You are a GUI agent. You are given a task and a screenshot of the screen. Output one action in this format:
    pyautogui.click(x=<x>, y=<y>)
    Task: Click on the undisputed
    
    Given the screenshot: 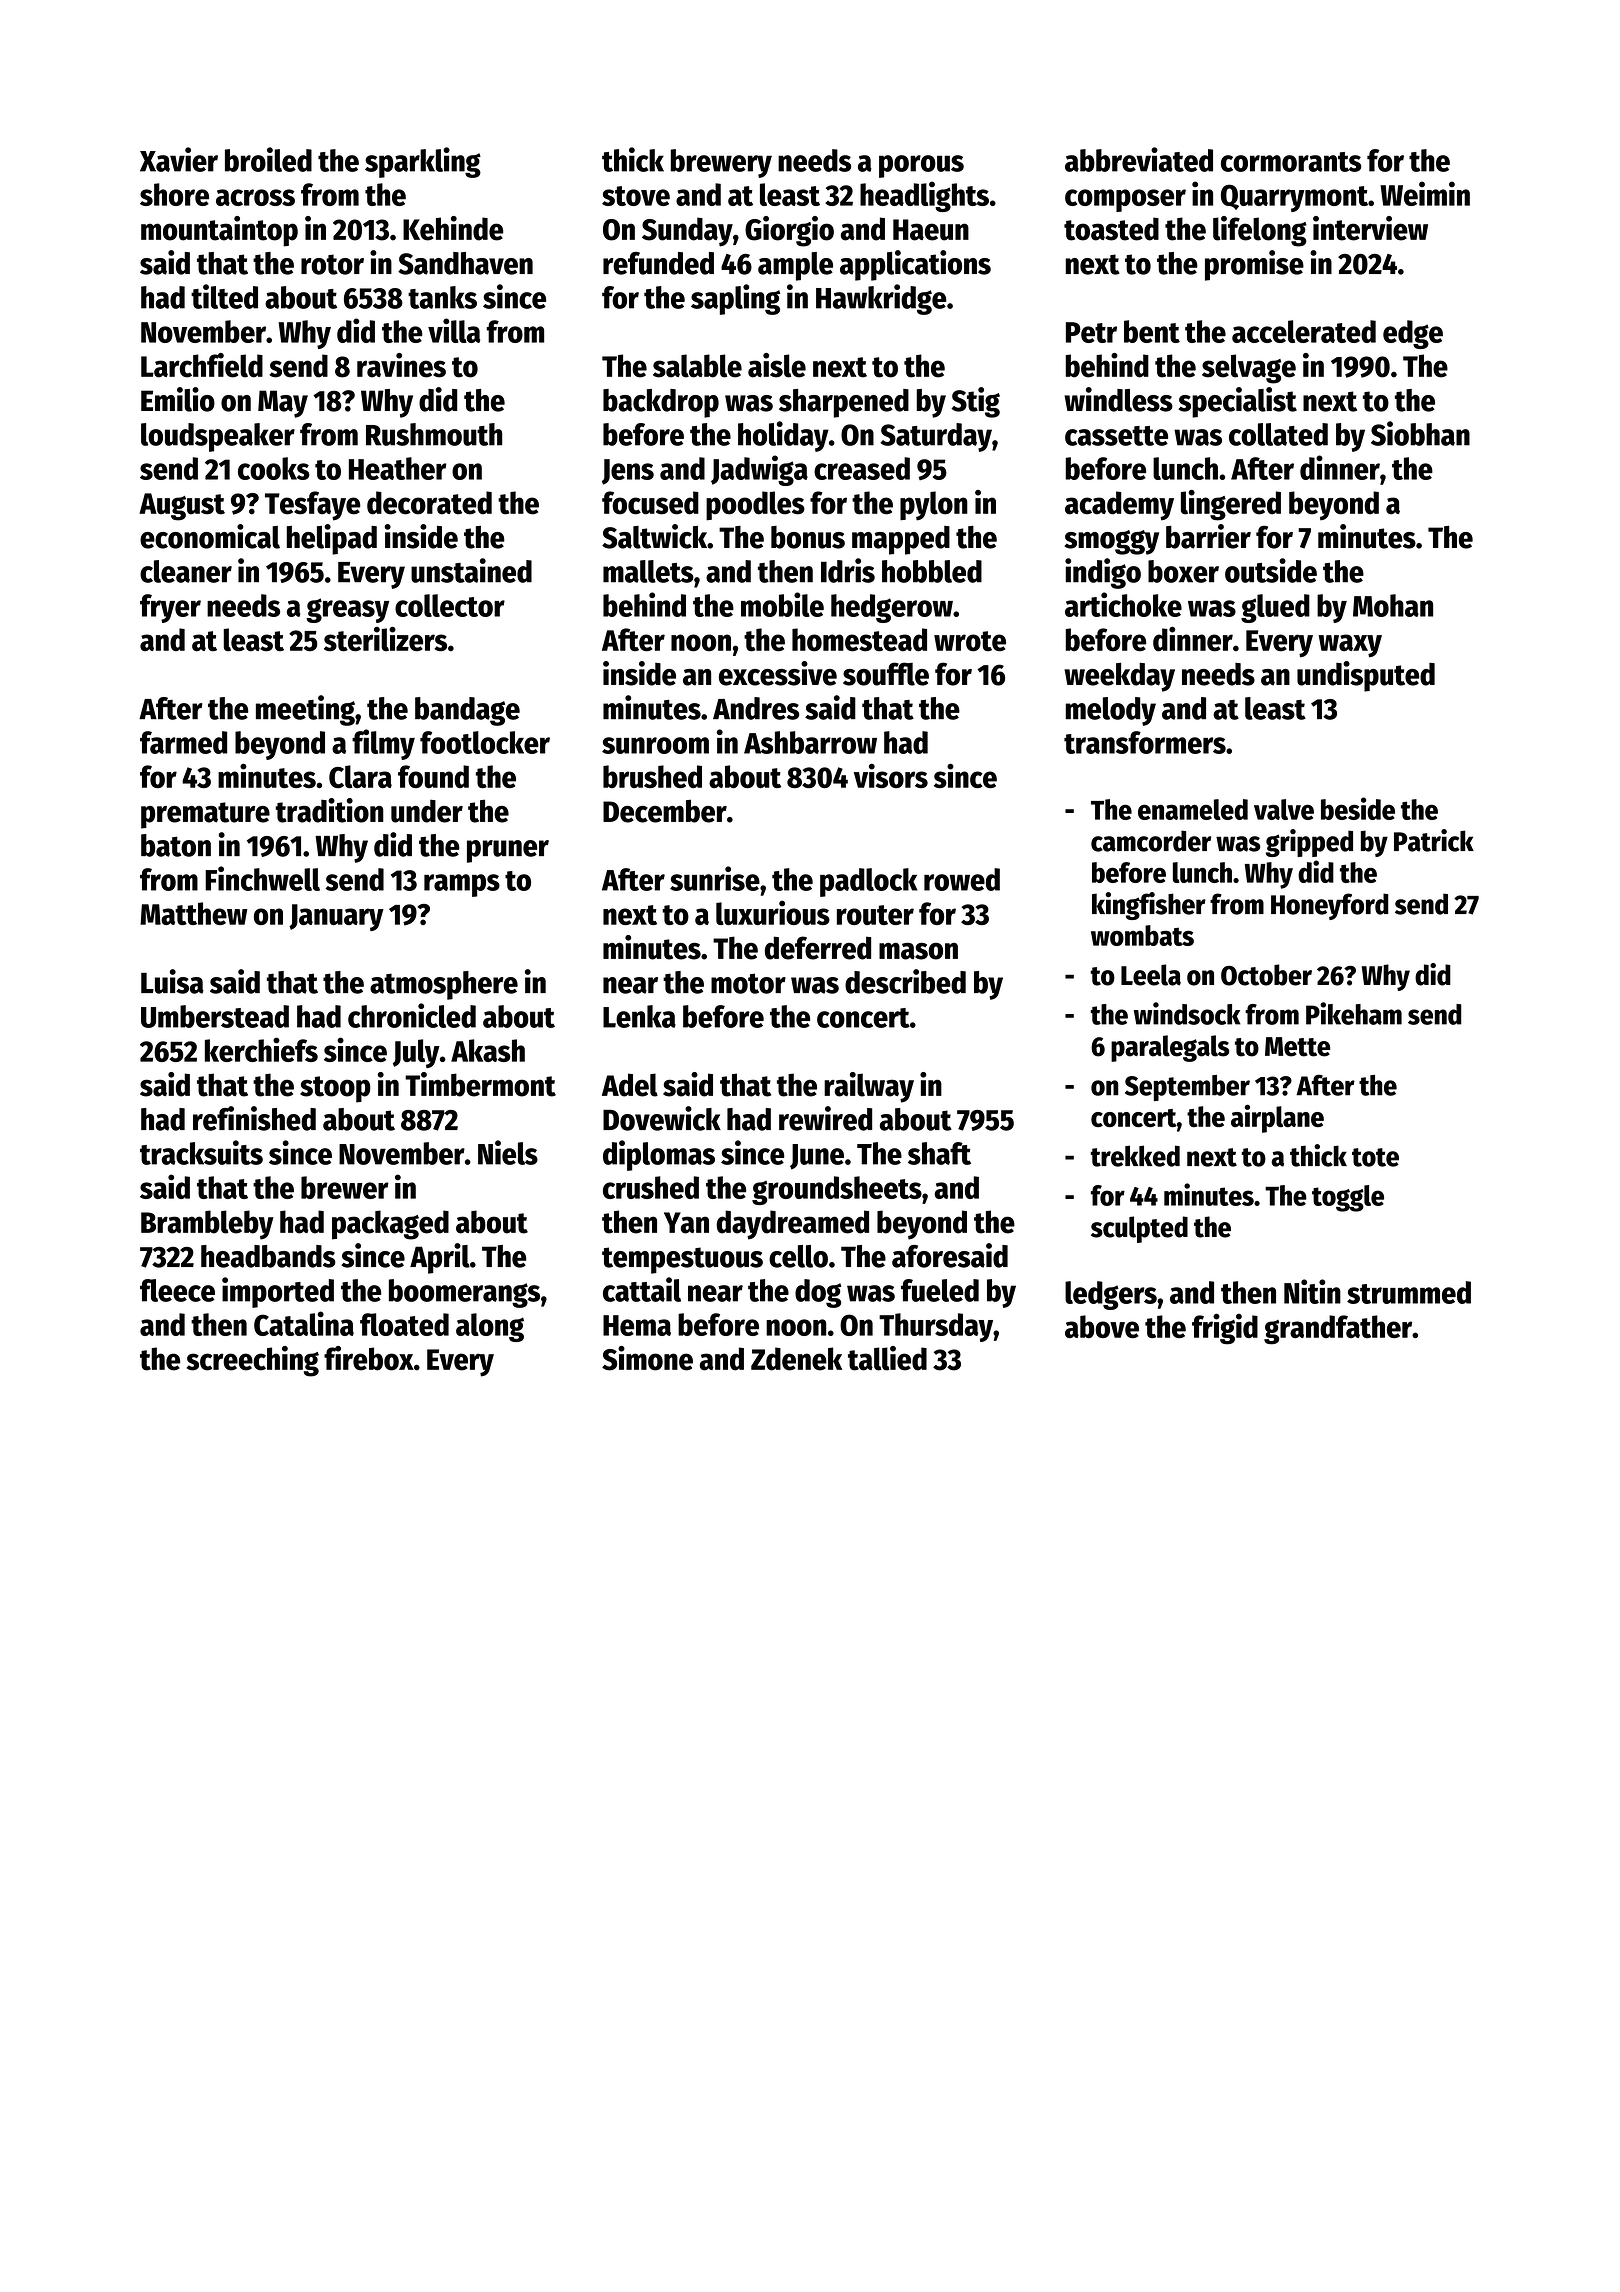 What is the action you would take?
    pyautogui.click(x=1366, y=676)
